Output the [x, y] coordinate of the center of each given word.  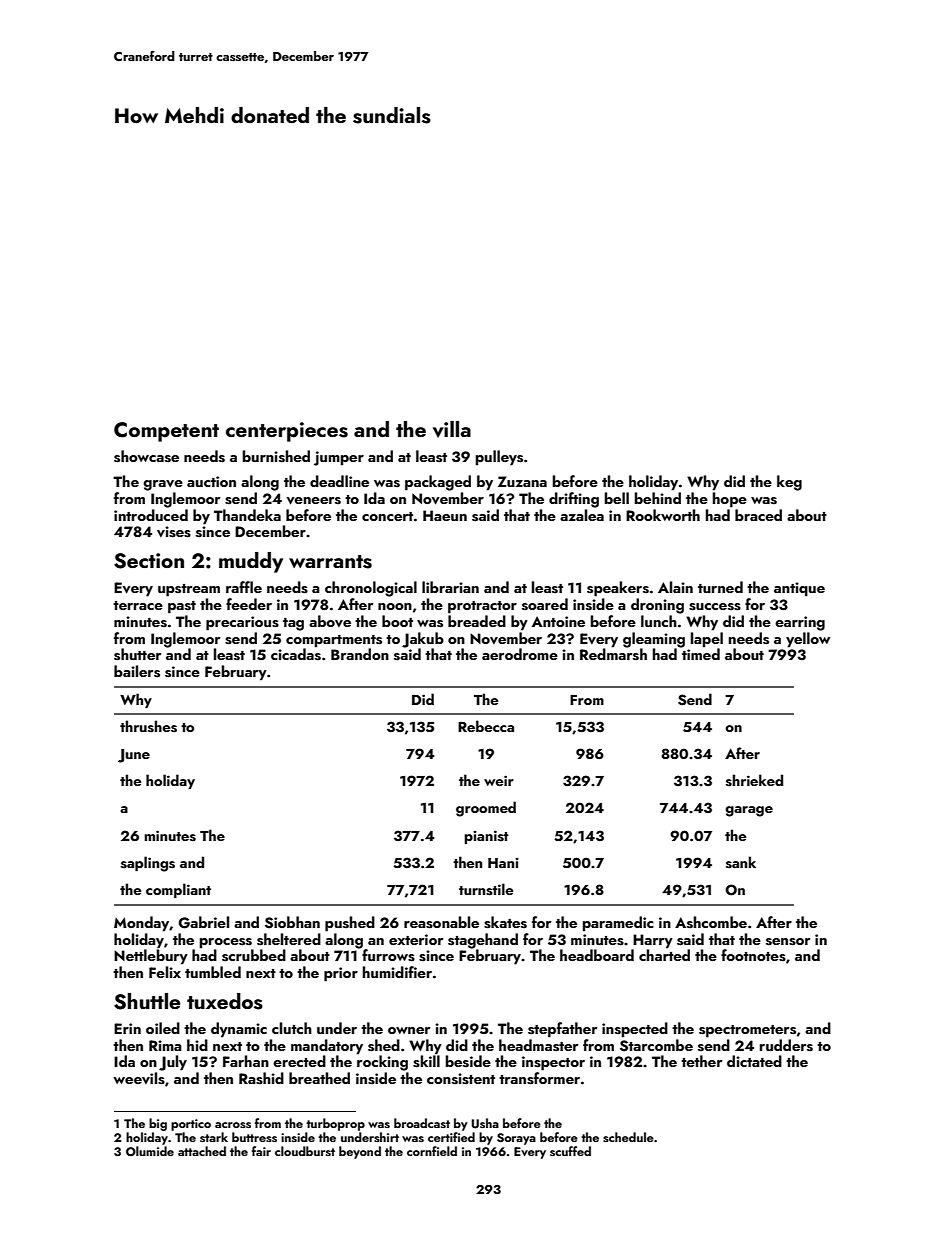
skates [505, 922]
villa [452, 429]
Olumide [150, 1151]
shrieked [754, 780]
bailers [137, 671]
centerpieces [287, 432]
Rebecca [486, 726]
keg [789, 483]
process [226, 943]
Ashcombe [711, 922]
